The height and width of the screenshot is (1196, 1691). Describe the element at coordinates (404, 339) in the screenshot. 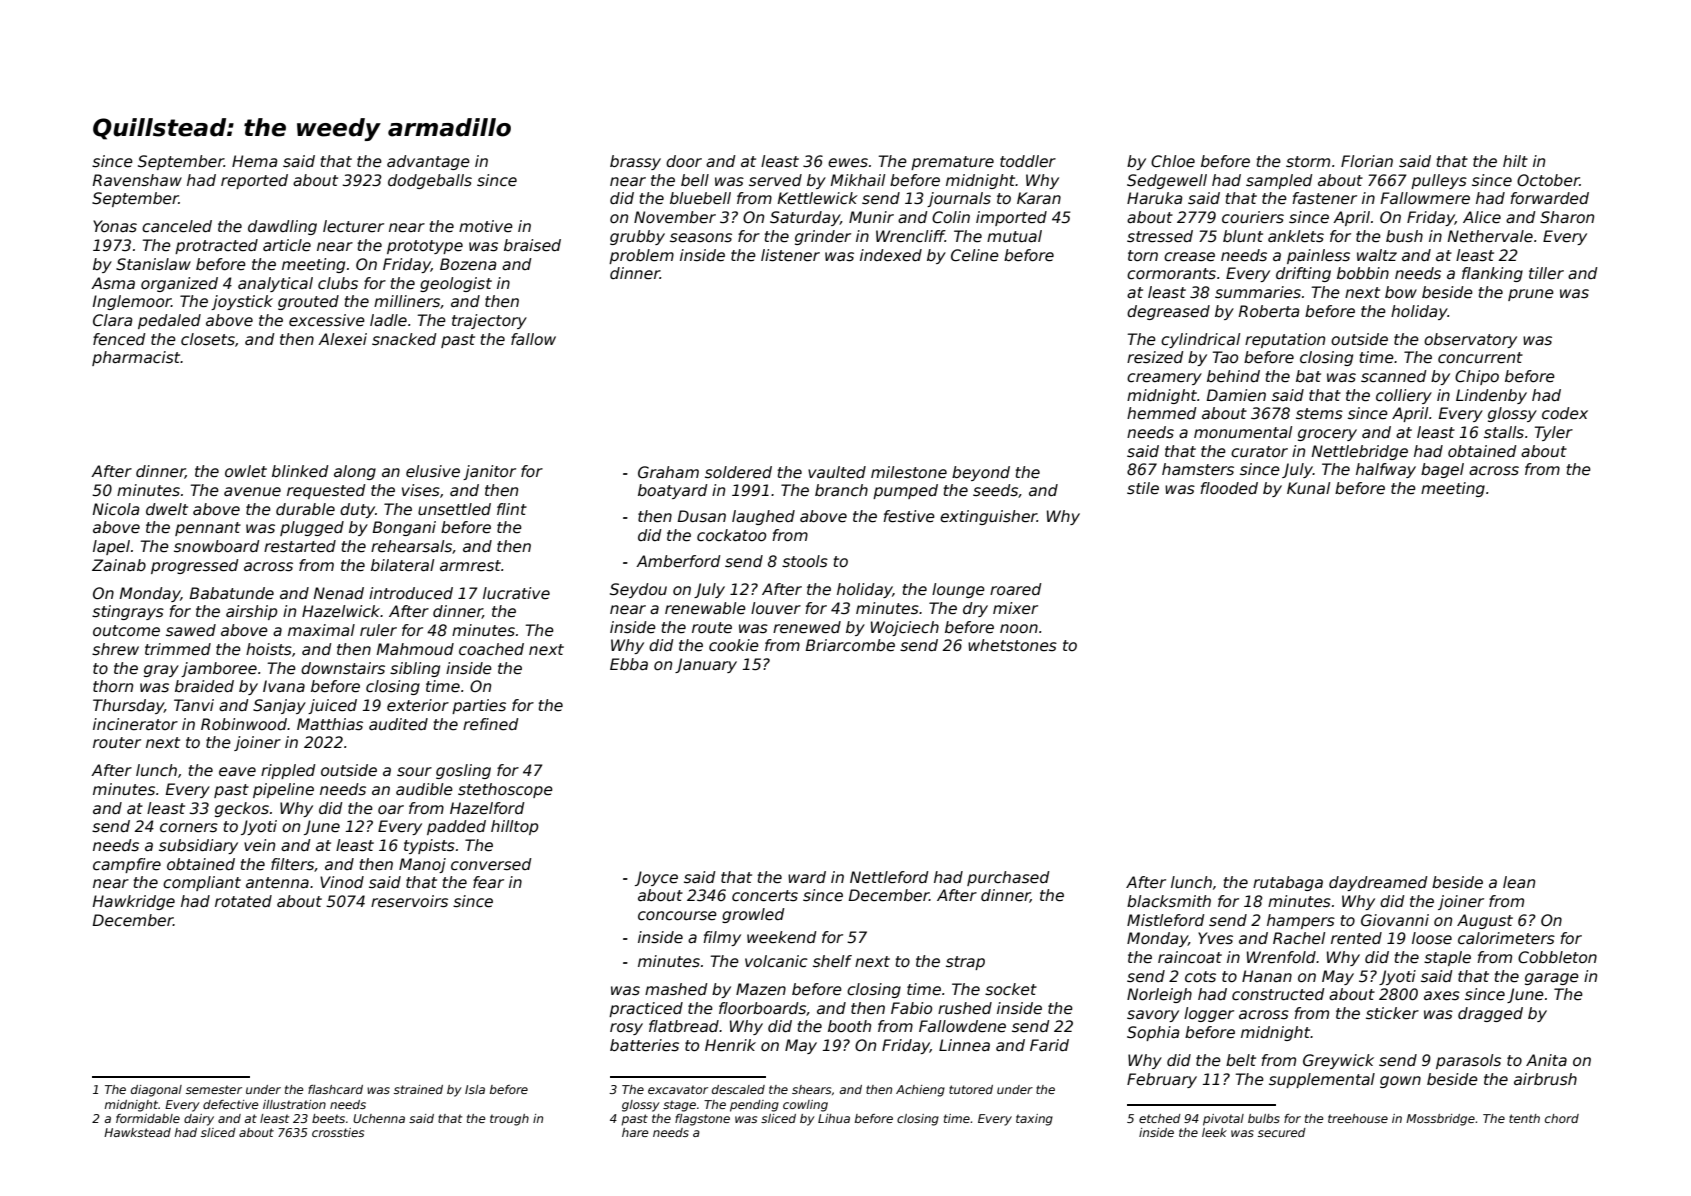

I see `snacked` at that location.
